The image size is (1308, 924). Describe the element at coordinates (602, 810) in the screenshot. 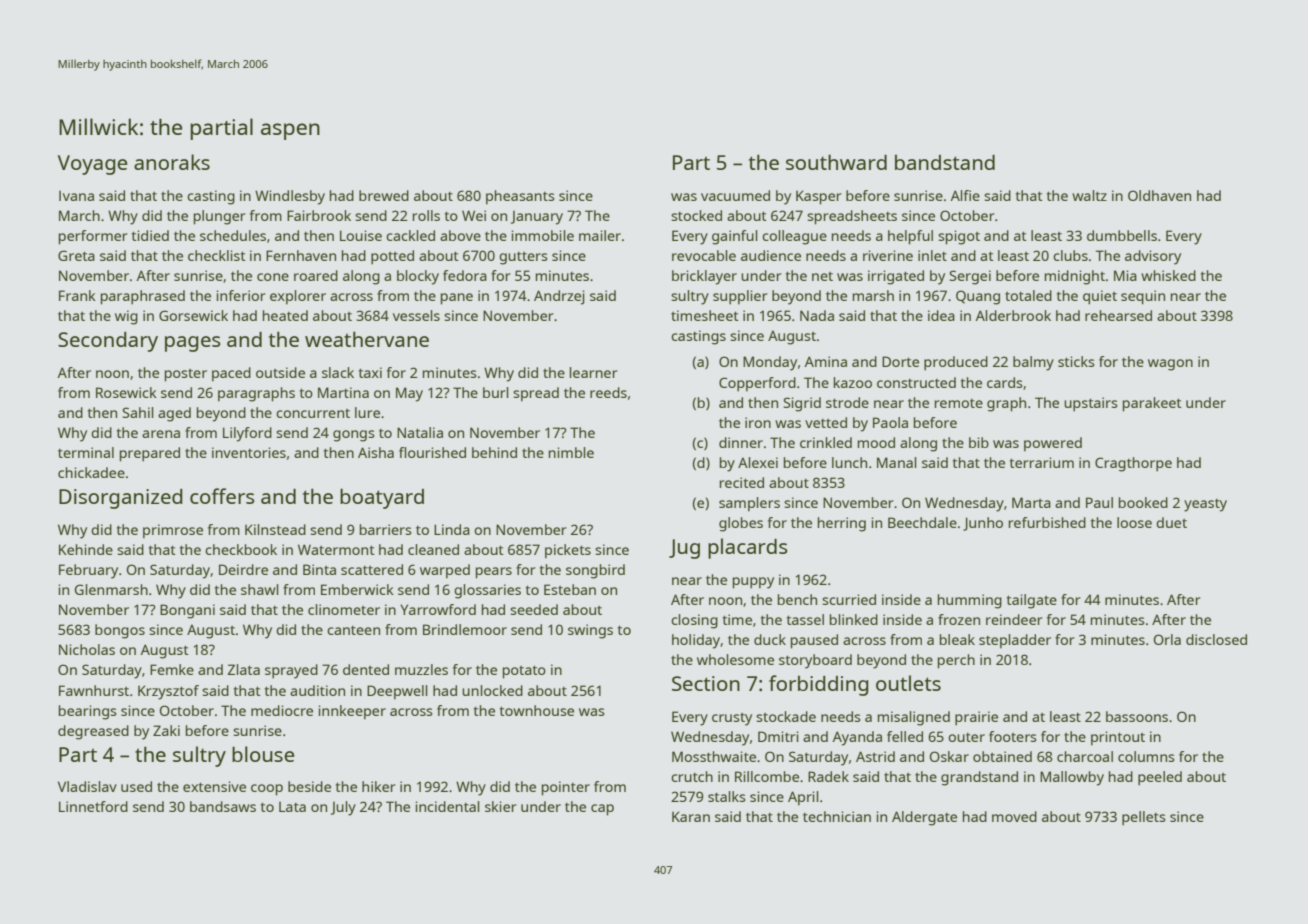

I see `cap` at that location.
